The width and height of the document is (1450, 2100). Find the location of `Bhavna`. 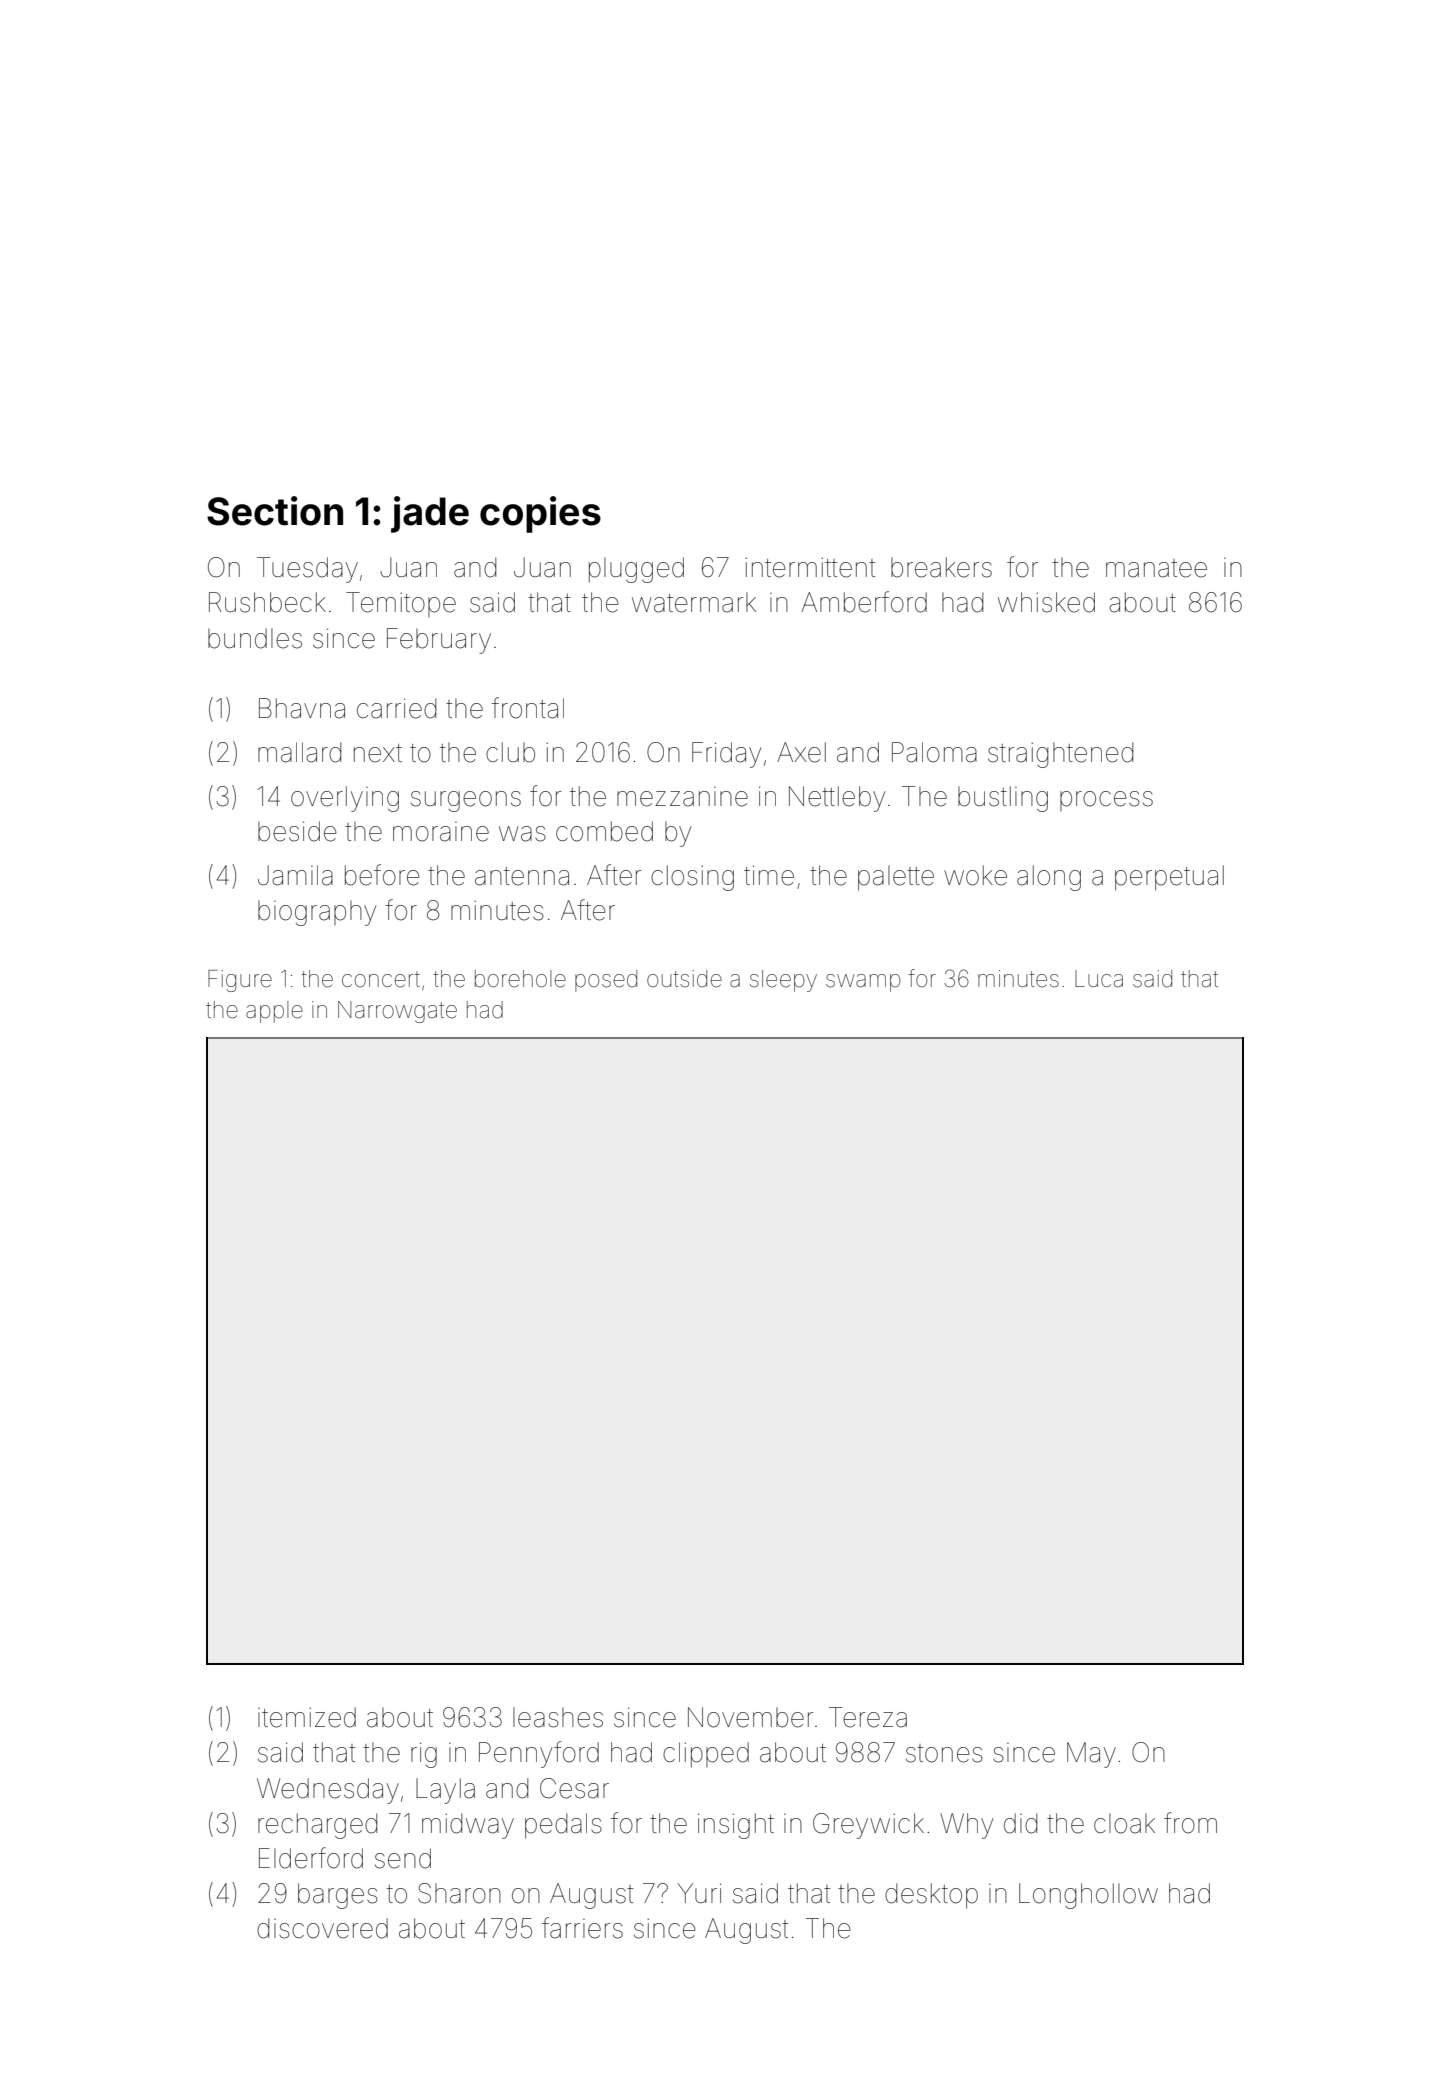

Bhavna is located at coordinates (302, 708).
